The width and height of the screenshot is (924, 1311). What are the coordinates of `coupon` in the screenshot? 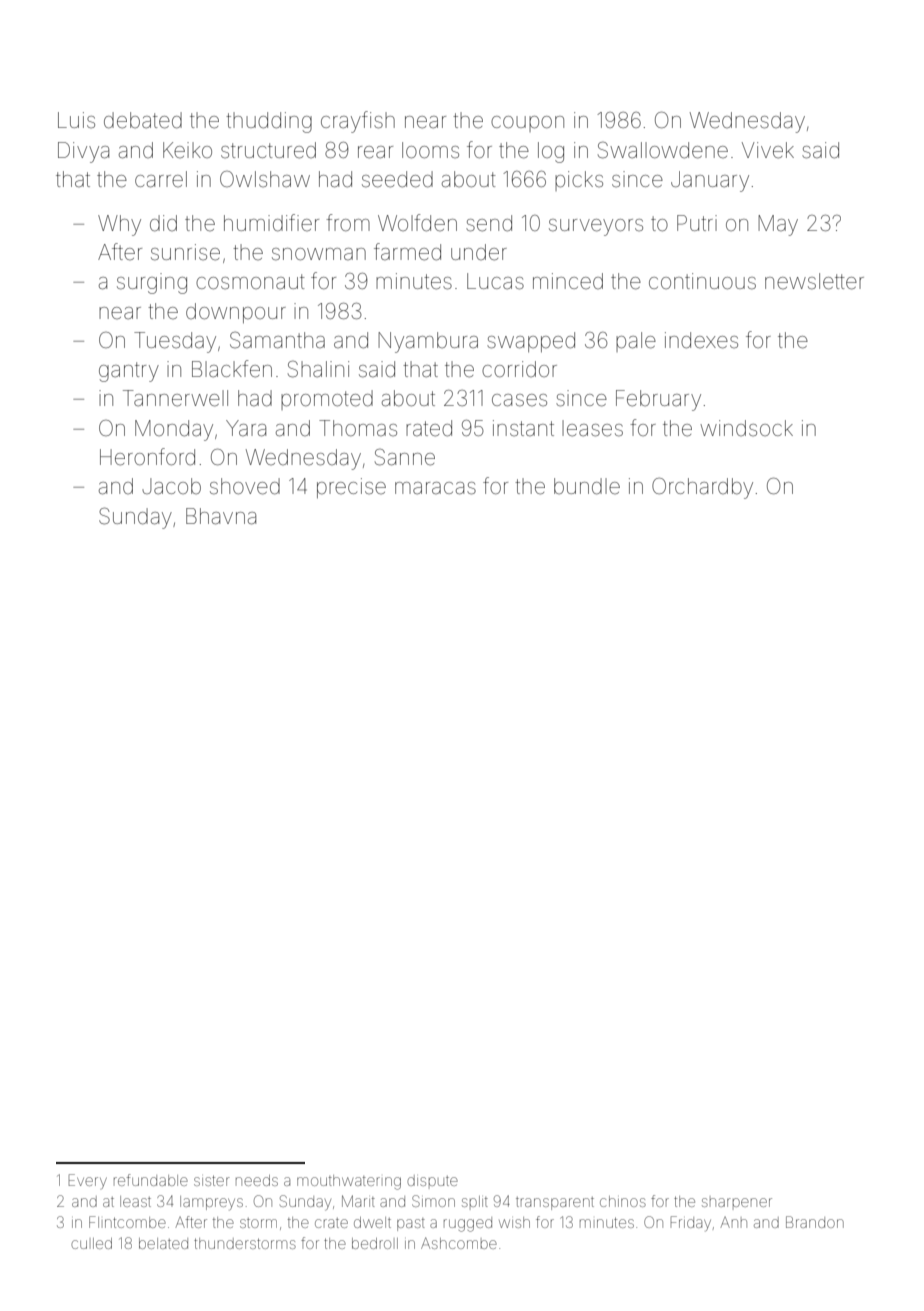 It's located at (527, 124).
